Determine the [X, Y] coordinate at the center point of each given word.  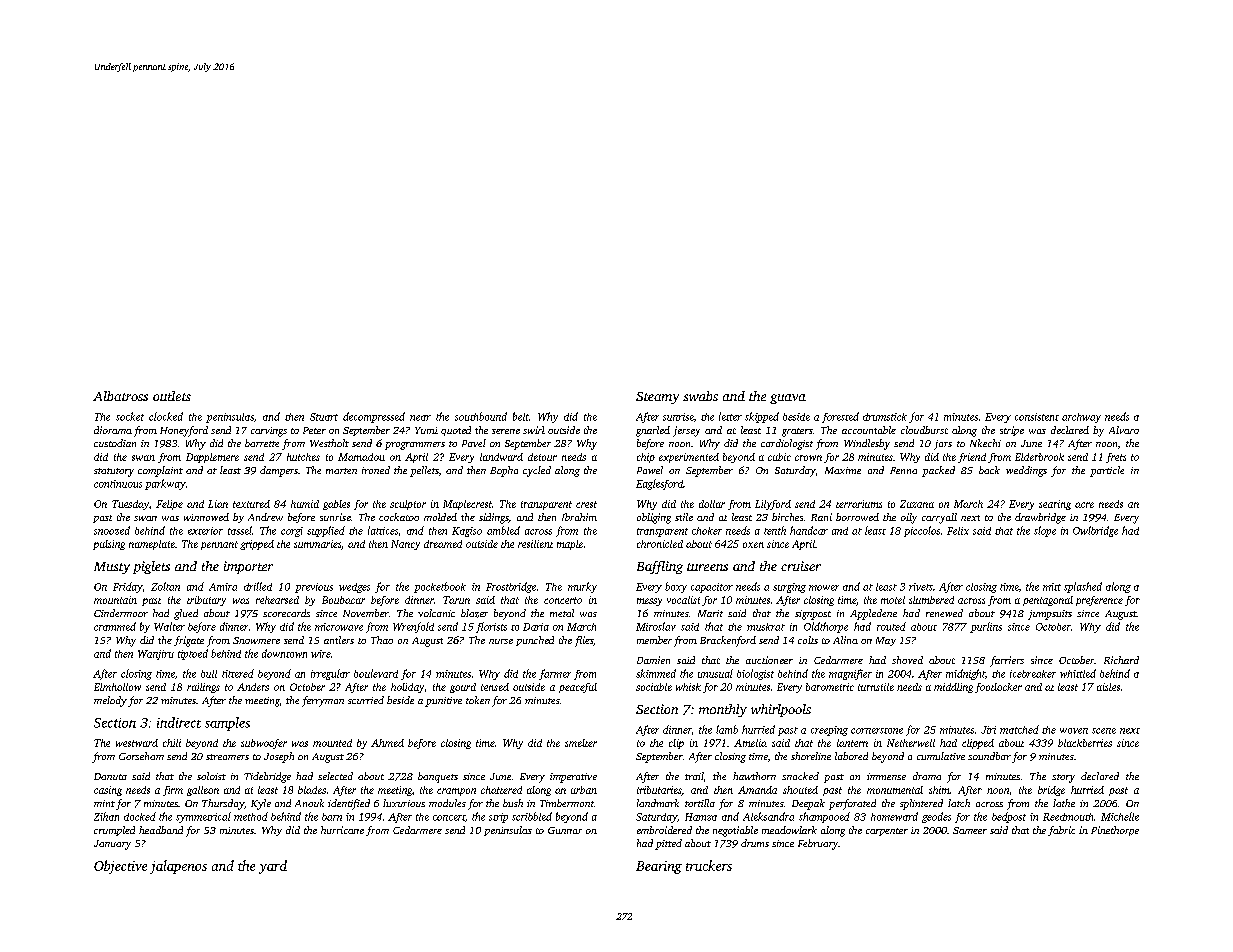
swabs [700, 396]
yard [273, 867]
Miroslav [656, 626]
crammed [115, 626]
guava [788, 399]
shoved [907, 660]
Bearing [659, 867]
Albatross [120, 396]
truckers [709, 865]
